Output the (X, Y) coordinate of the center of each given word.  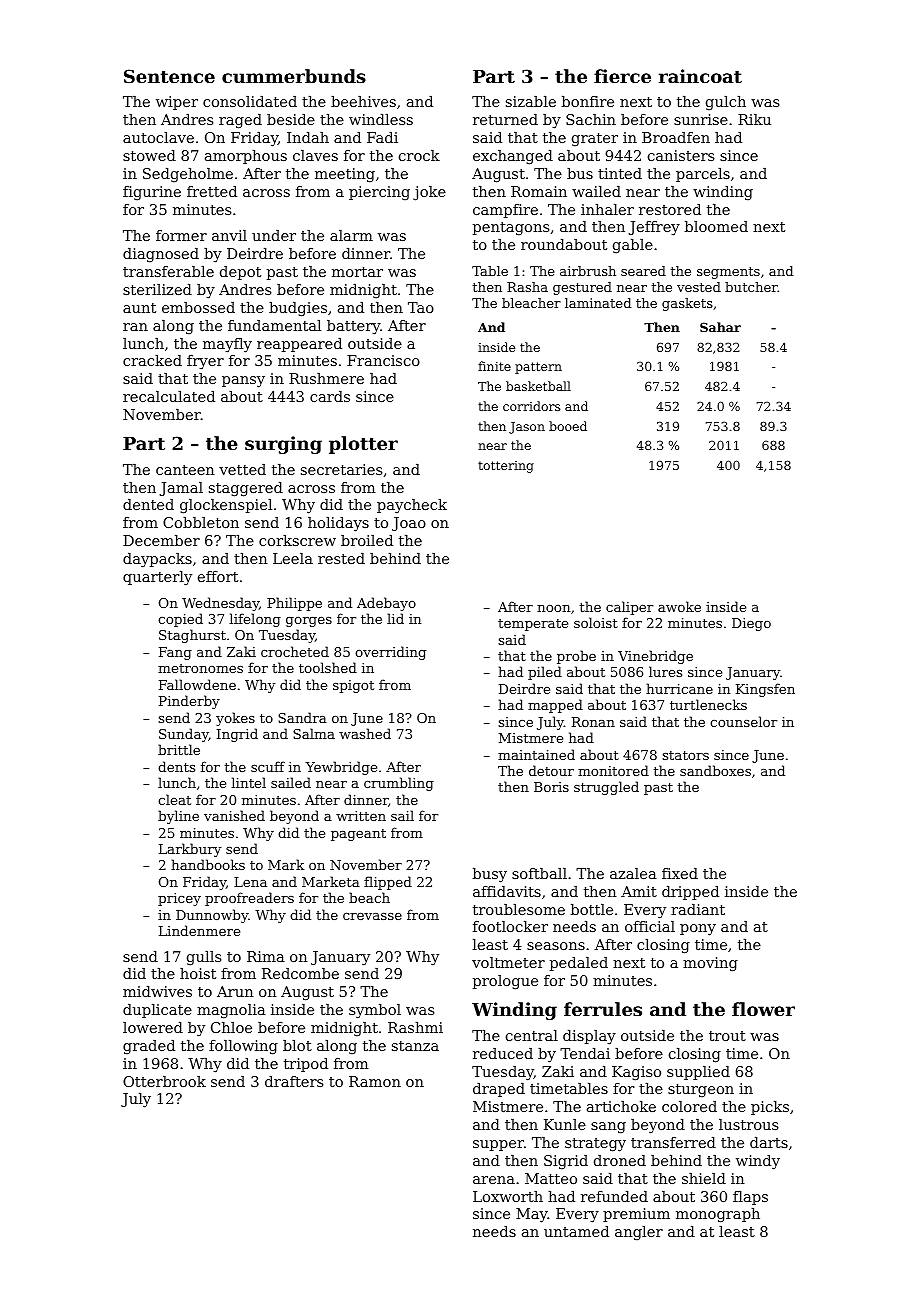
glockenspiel (226, 506)
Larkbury (190, 850)
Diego (751, 624)
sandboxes (715, 770)
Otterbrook (164, 1081)
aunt (139, 308)
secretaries (341, 469)
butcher (751, 287)
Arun (235, 991)
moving (710, 964)
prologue (505, 982)
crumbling (399, 784)
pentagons (511, 228)
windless (381, 119)
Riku (754, 119)
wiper (177, 103)
